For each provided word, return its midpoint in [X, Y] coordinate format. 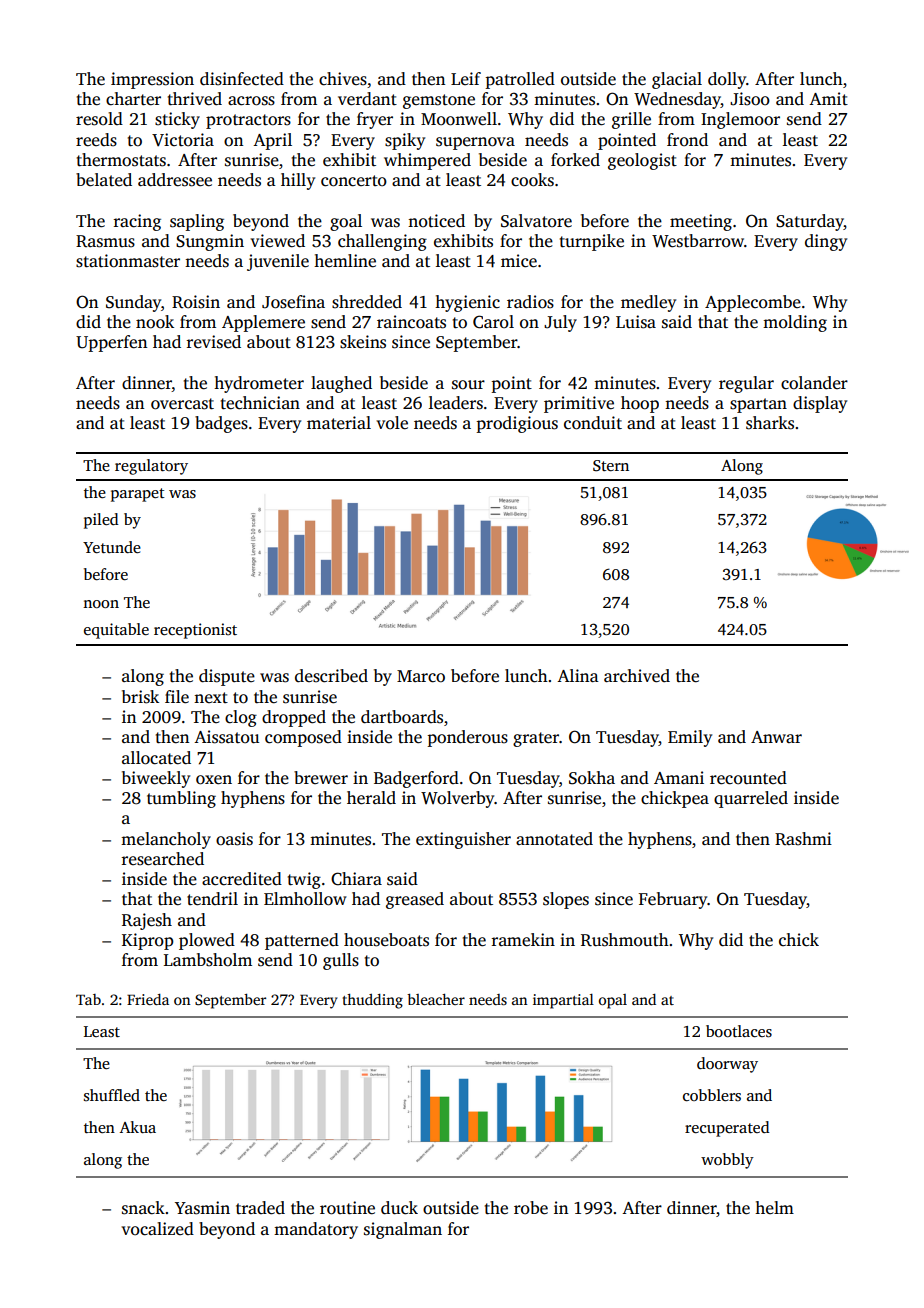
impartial [563, 1001]
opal [613, 1001]
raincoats [411, 322]
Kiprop [147, 941]
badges [221, 424]
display [820, 404]
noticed [436, 221]
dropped [294, 718]
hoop [640, 404]
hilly [298, 181]
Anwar [776, 737]
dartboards [402, 717]
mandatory [316, 1230]
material [339, 422]
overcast [182, 404]
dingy [826, 242]
